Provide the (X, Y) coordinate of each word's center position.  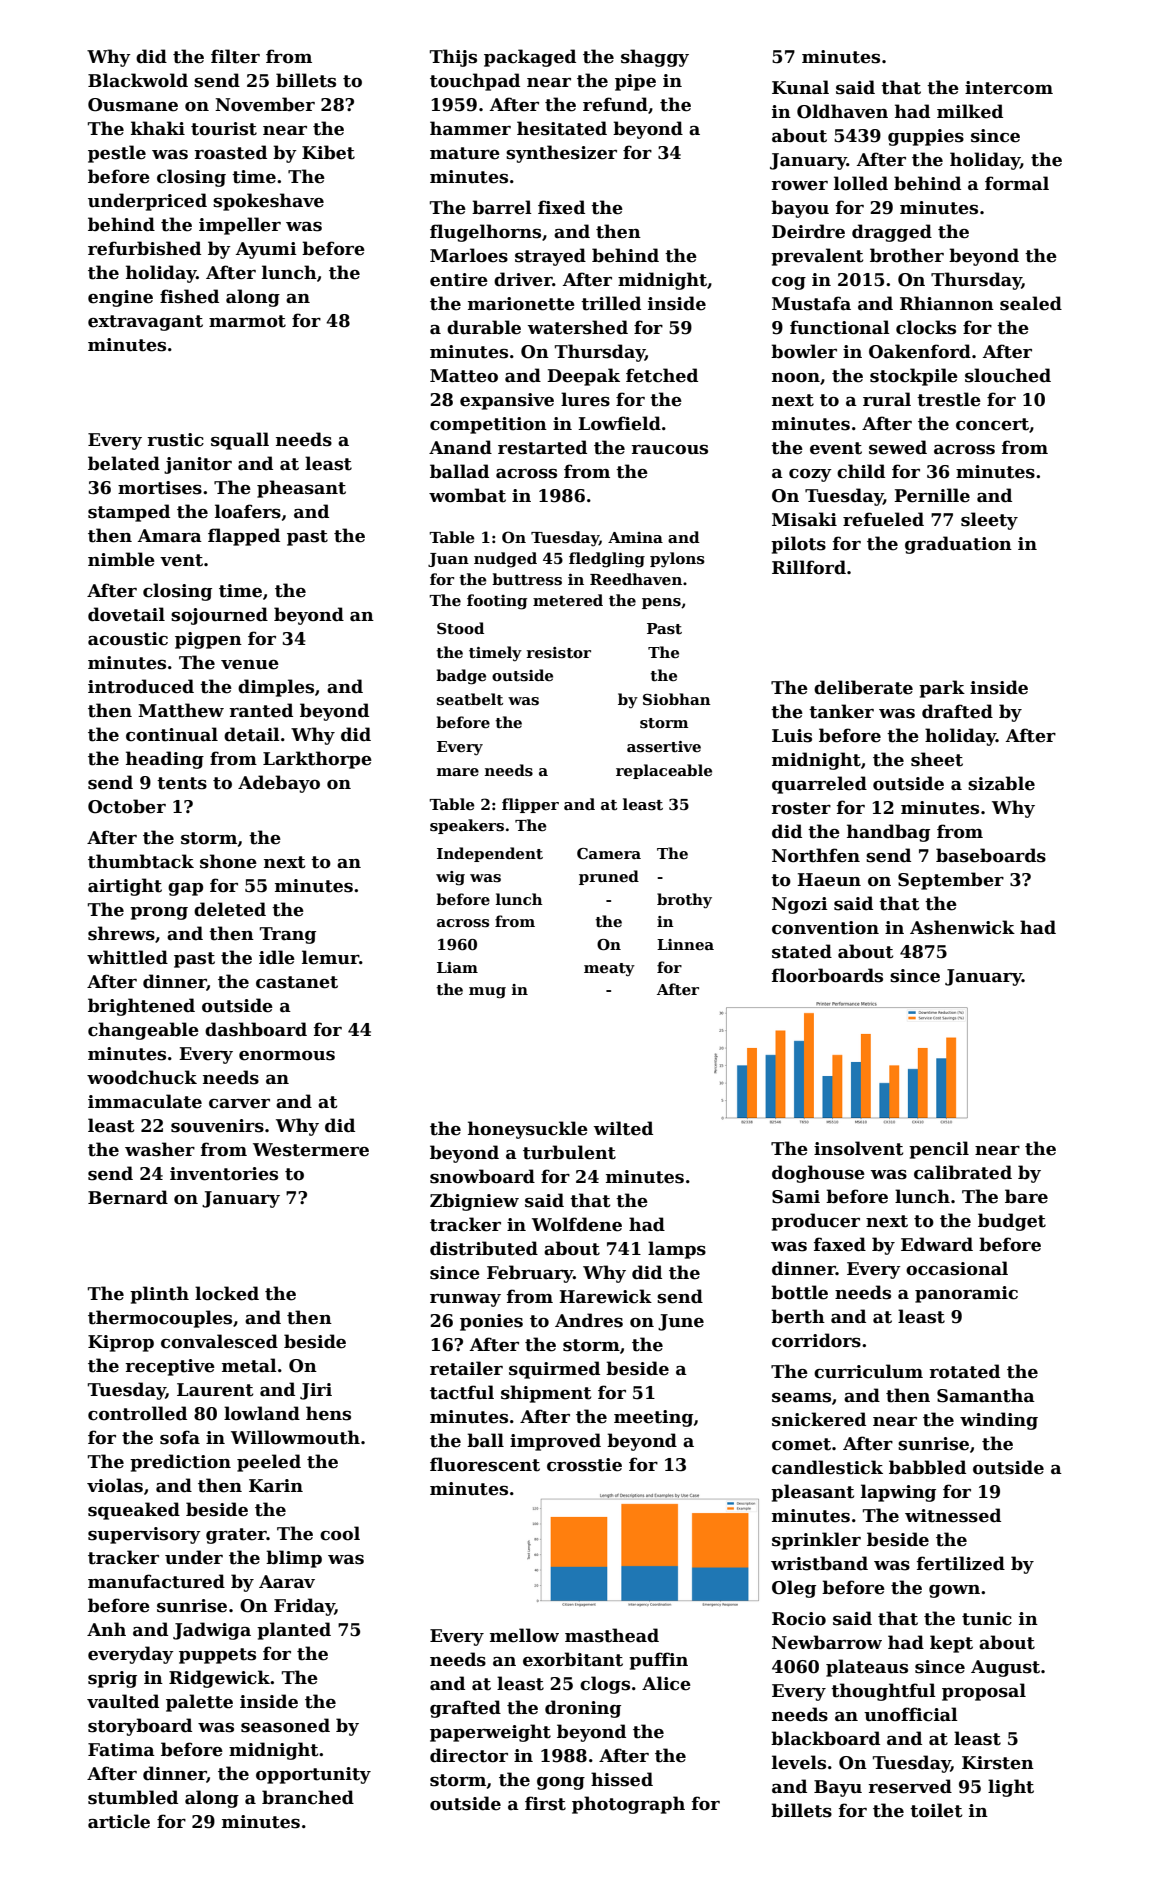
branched (308, 1797)
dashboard (256, 1029)
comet (801, 1444)
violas (115, 1485)
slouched (1008, 375)
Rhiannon (947, 303)
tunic (987, 1619)
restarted (542, 447)
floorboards (827, 975)
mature (465, 153)
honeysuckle (528, 1130)
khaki (158, 128)
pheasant (301, 489)
